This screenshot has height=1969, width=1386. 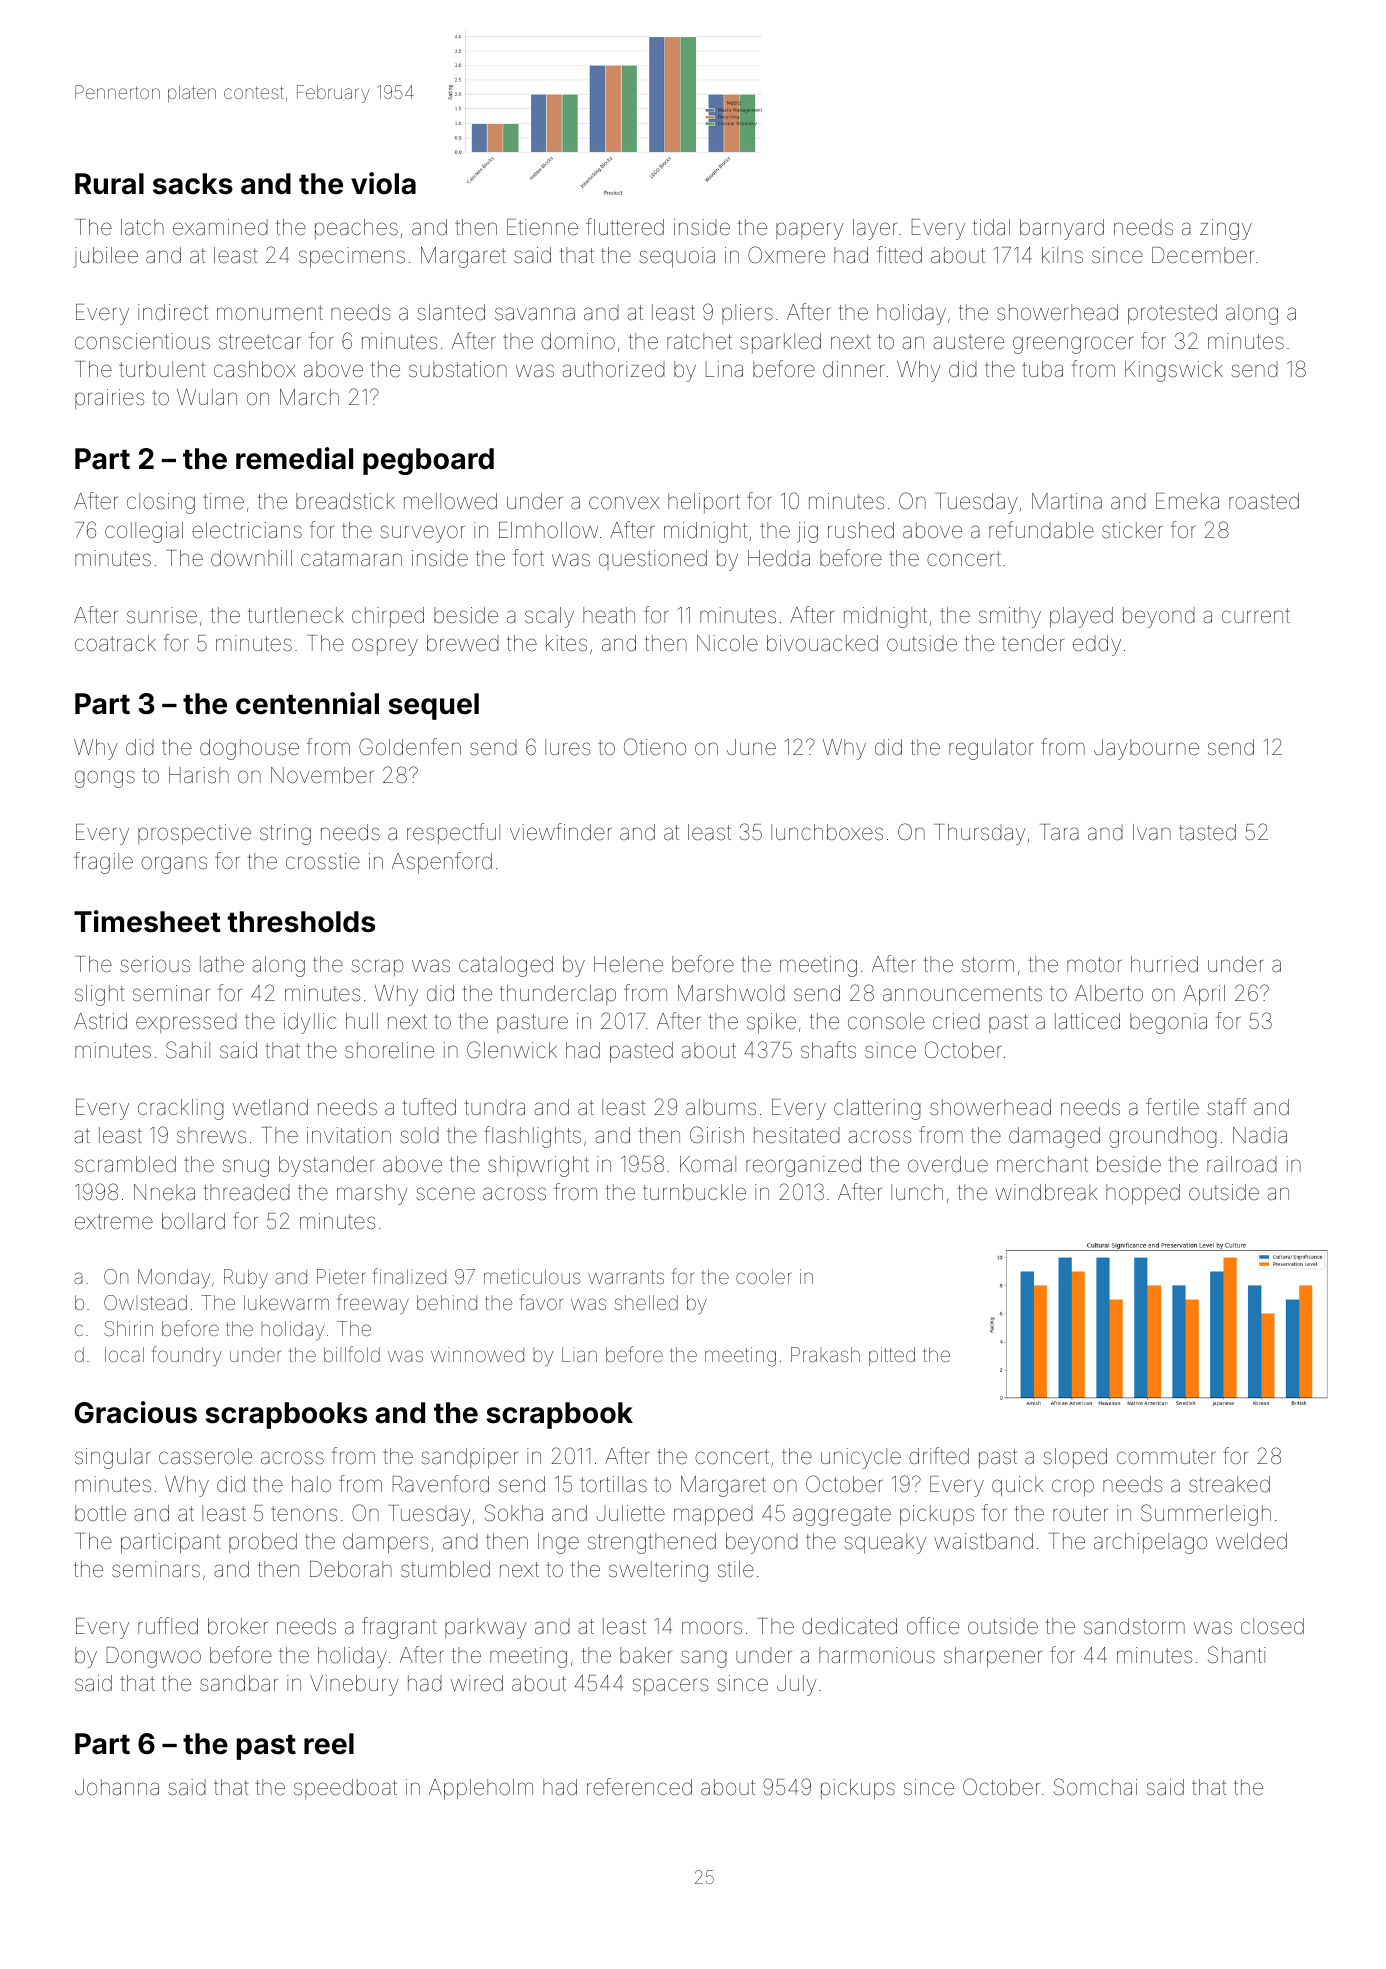 What do you see at coordinates (1146, 749) in the screenshot?
I see `Jaybourne` at bounding box center [1146, 749].
